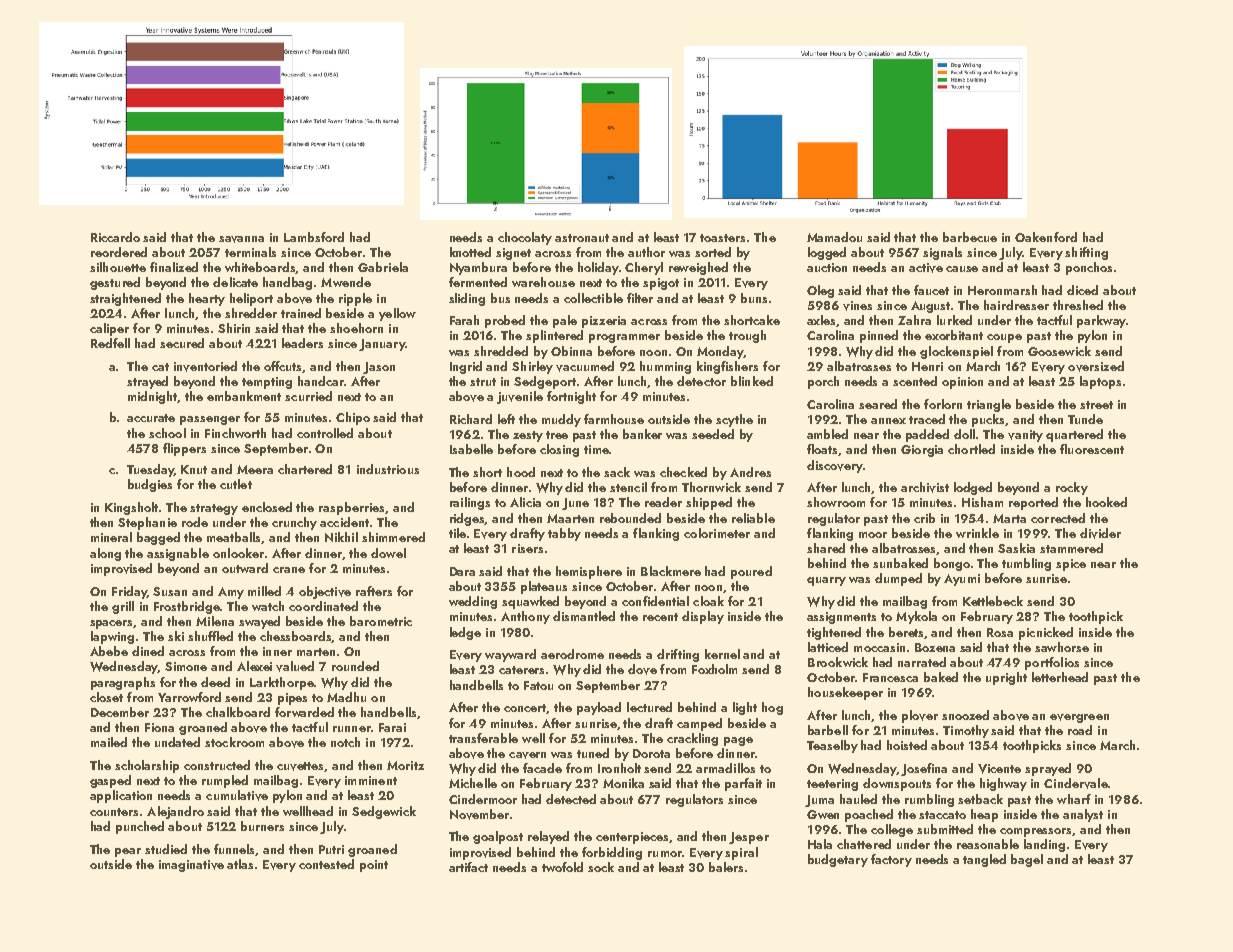  What do you see at coordinates (835, 466) in the screenshot?
I see `discovery` at bounding box center [835, 466].
